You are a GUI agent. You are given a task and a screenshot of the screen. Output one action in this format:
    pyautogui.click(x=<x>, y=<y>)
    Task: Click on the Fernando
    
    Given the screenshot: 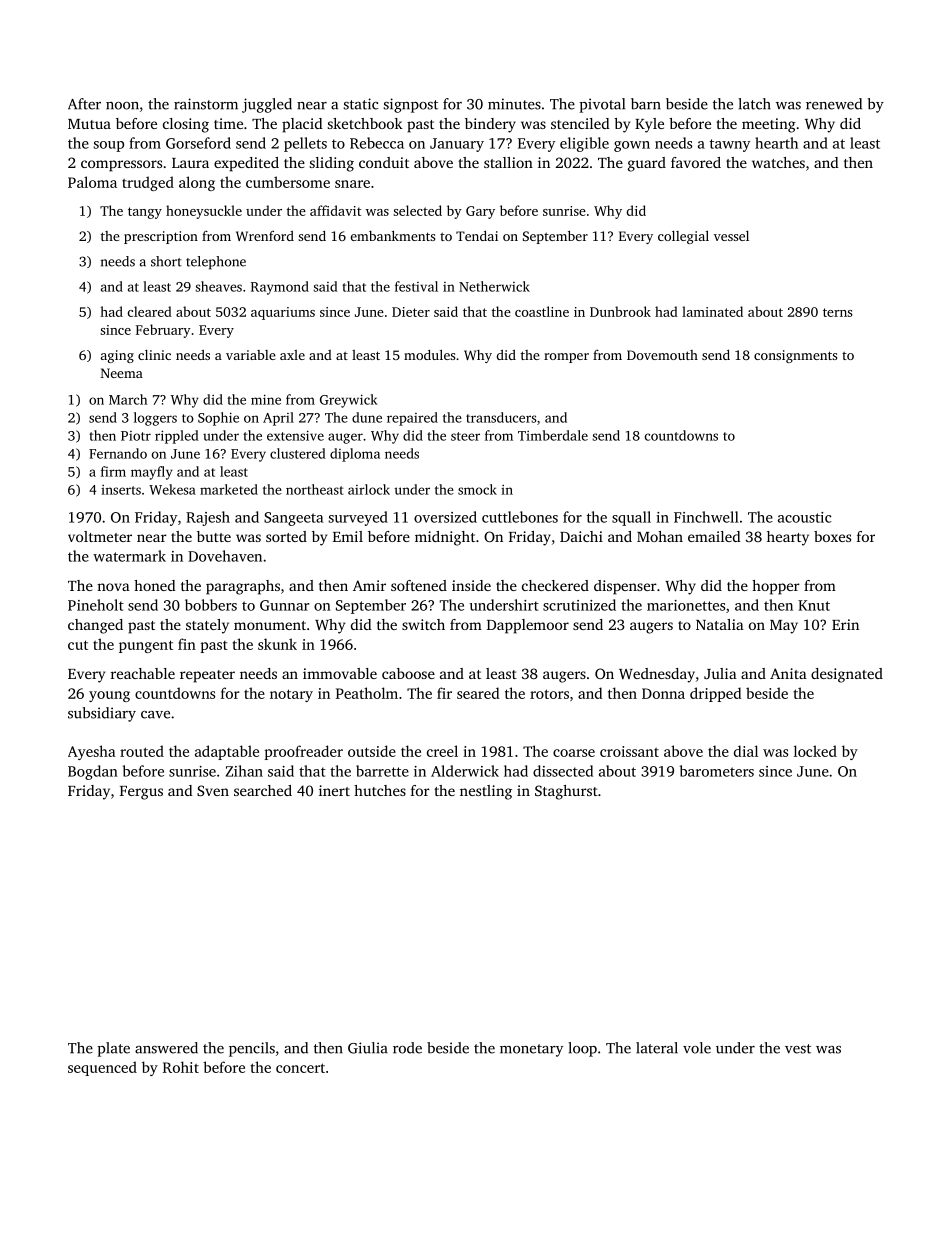 What is the action you would take?
    pyautogui.click(x=118, y=453)
